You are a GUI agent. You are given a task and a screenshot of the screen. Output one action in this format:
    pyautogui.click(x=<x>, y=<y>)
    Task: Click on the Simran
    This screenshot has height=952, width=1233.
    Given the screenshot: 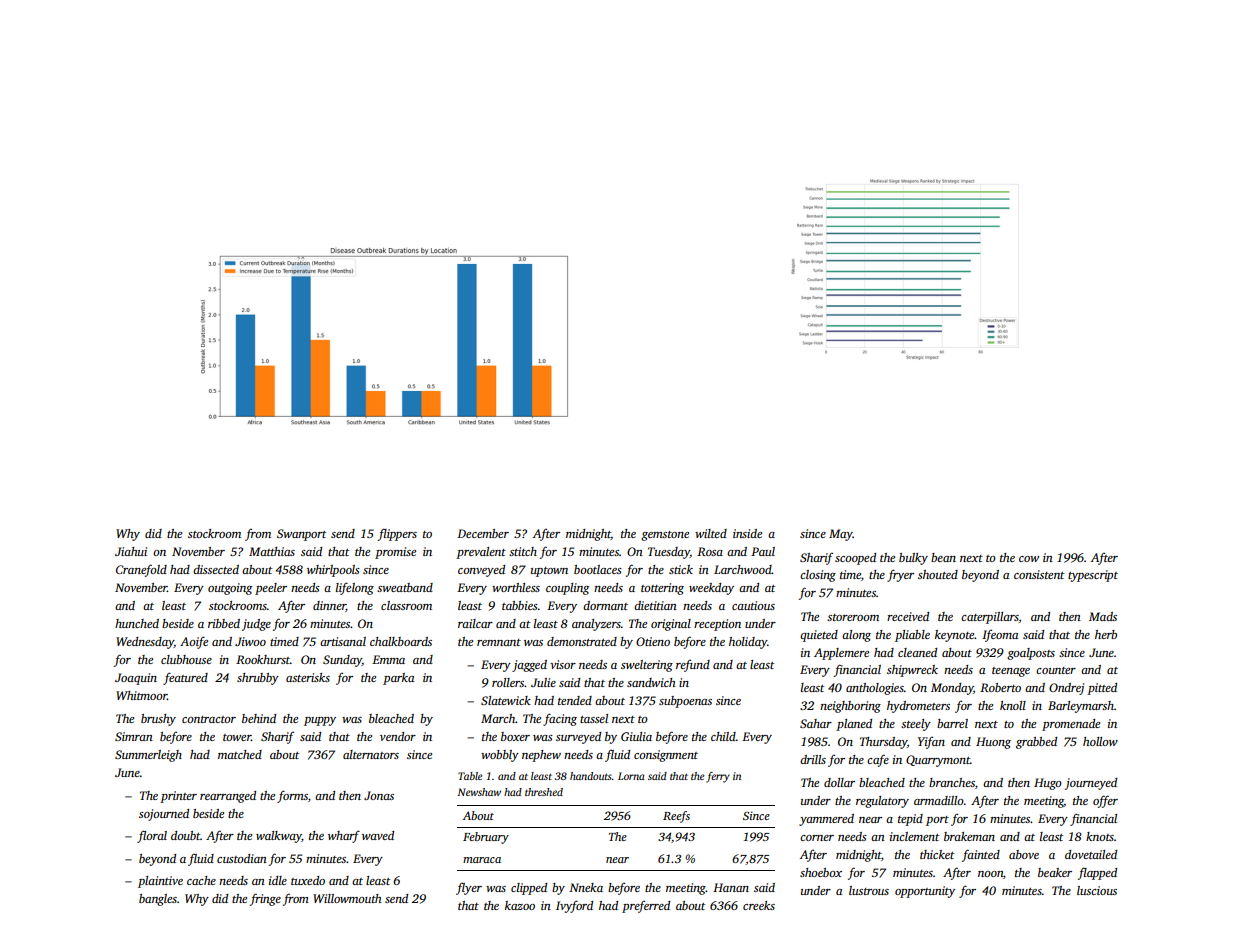 What is the action you would take?
    pyautogui.click(x=134, y=736)
